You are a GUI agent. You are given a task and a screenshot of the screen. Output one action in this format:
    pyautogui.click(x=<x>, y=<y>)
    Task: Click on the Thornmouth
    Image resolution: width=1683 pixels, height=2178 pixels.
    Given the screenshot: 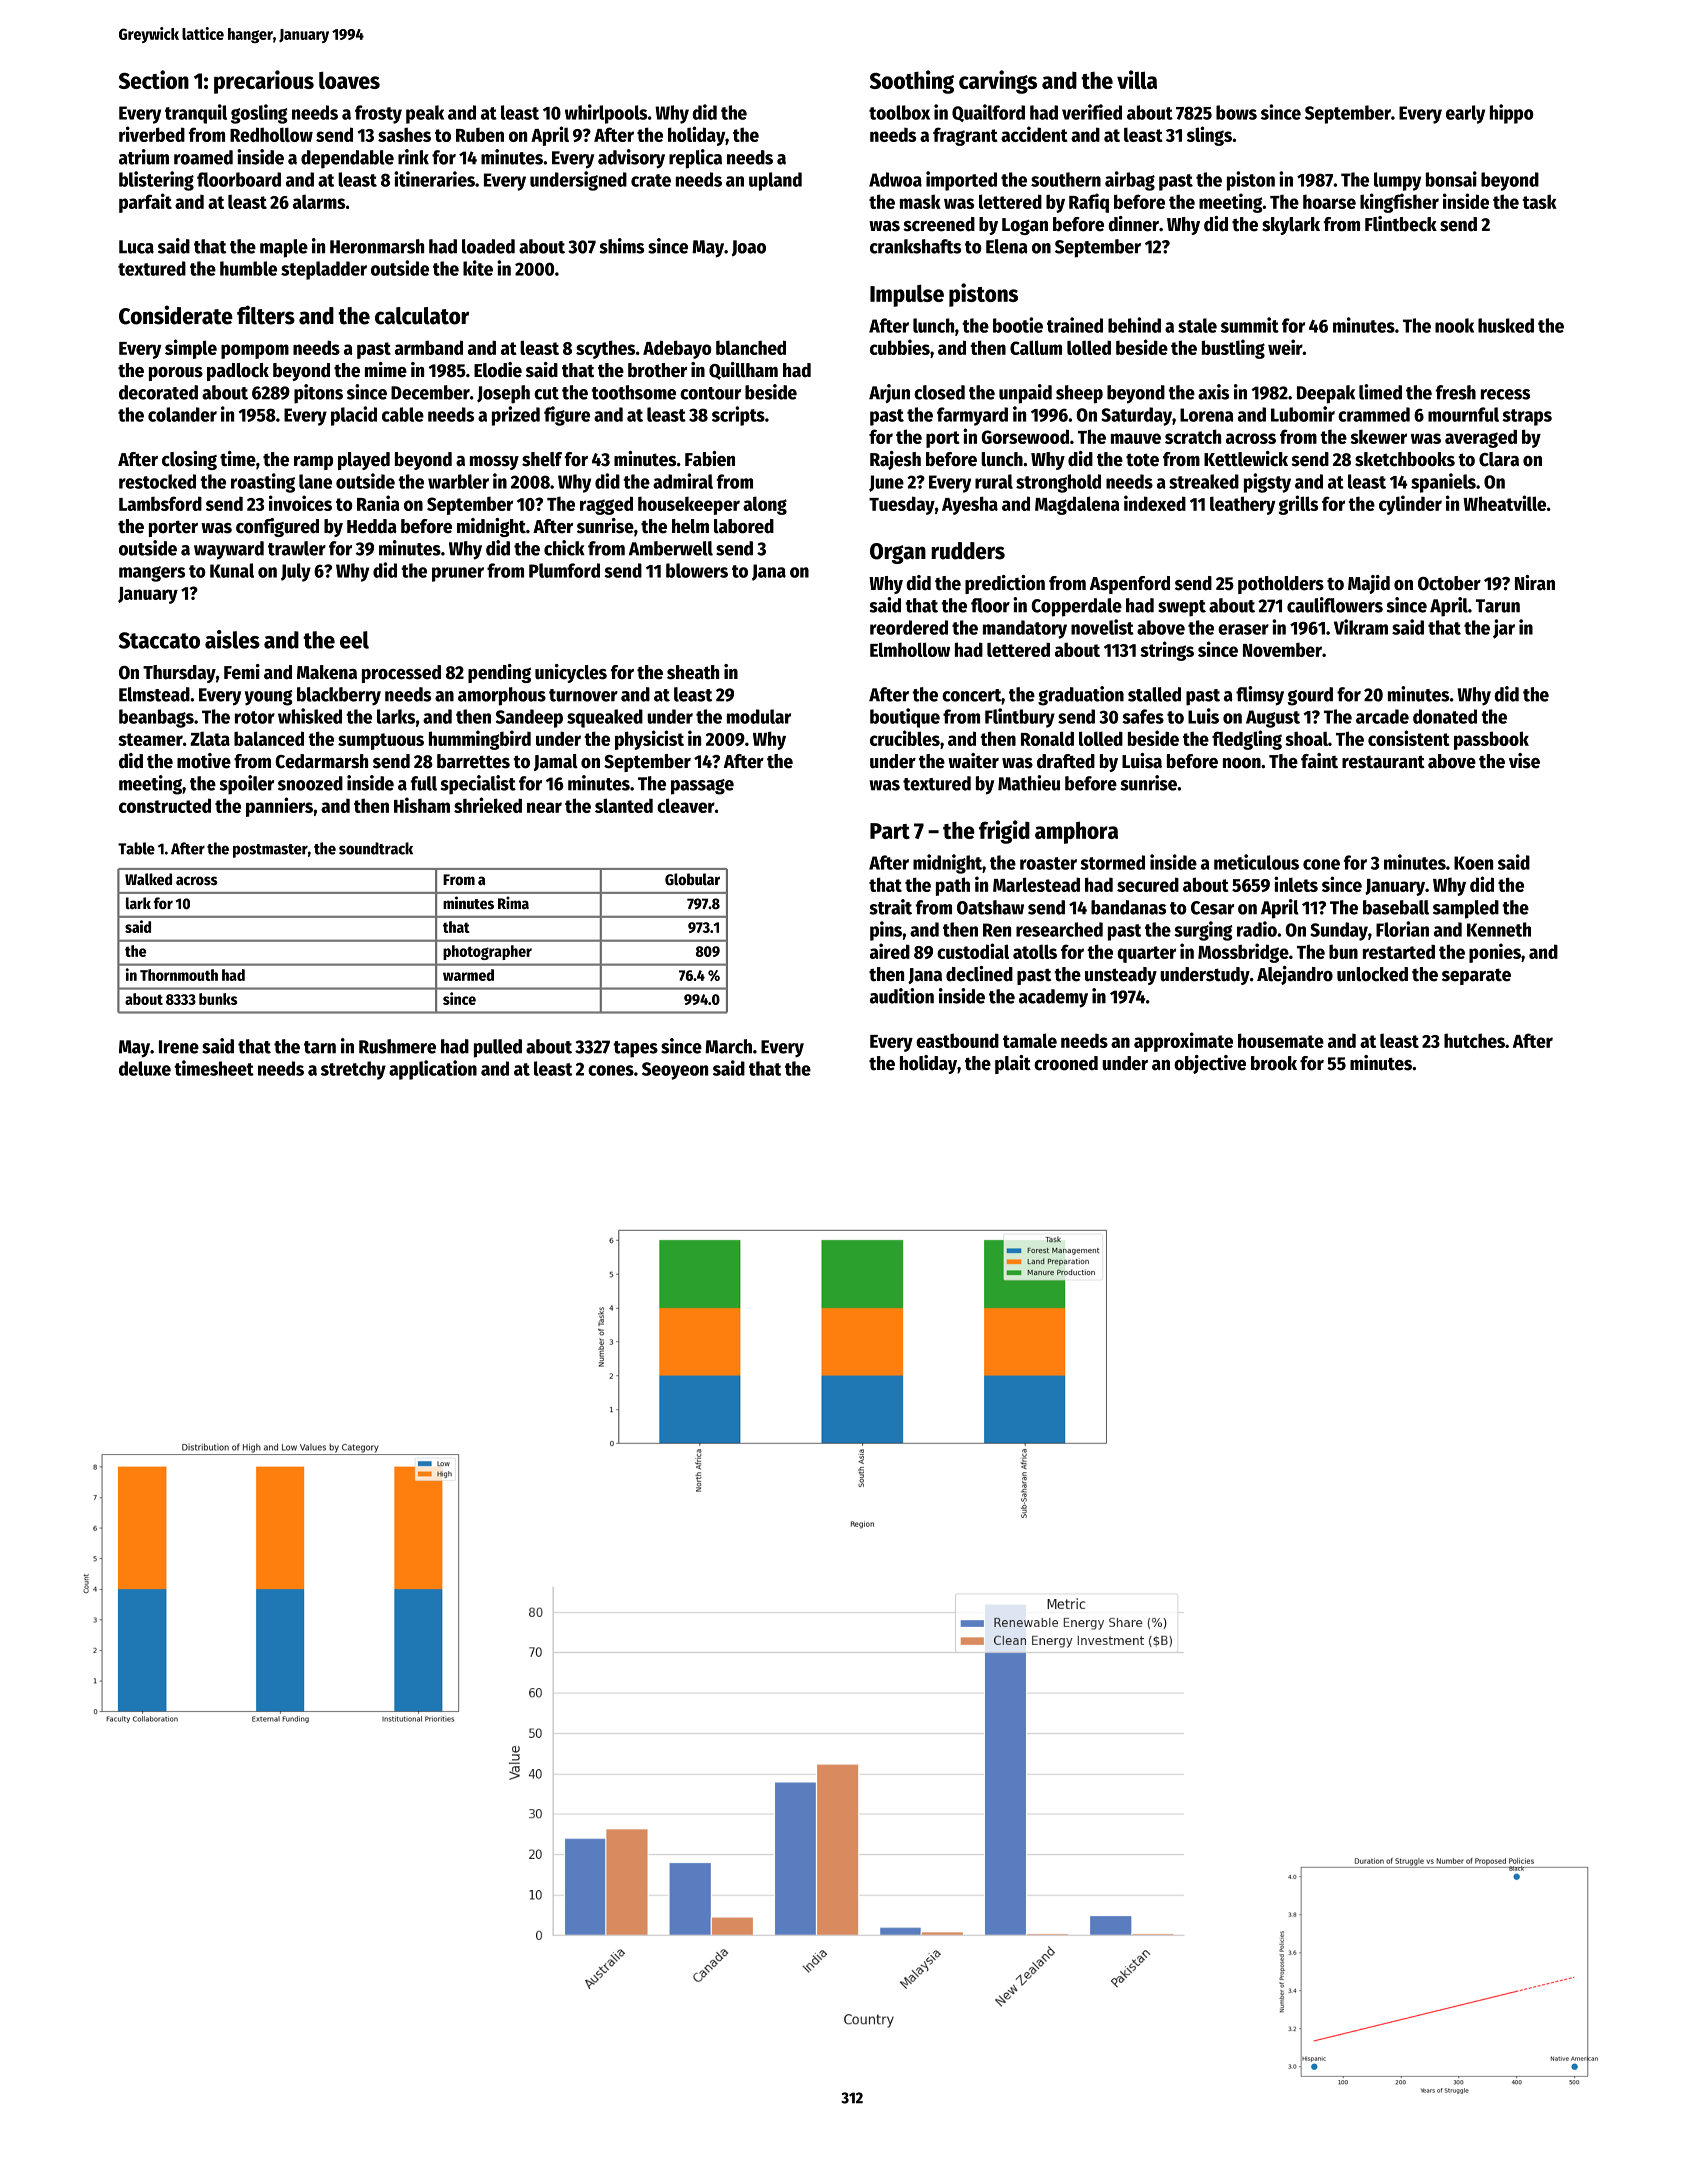 What is the action you would take?
    pyautogui.click(x=179, y=975)
